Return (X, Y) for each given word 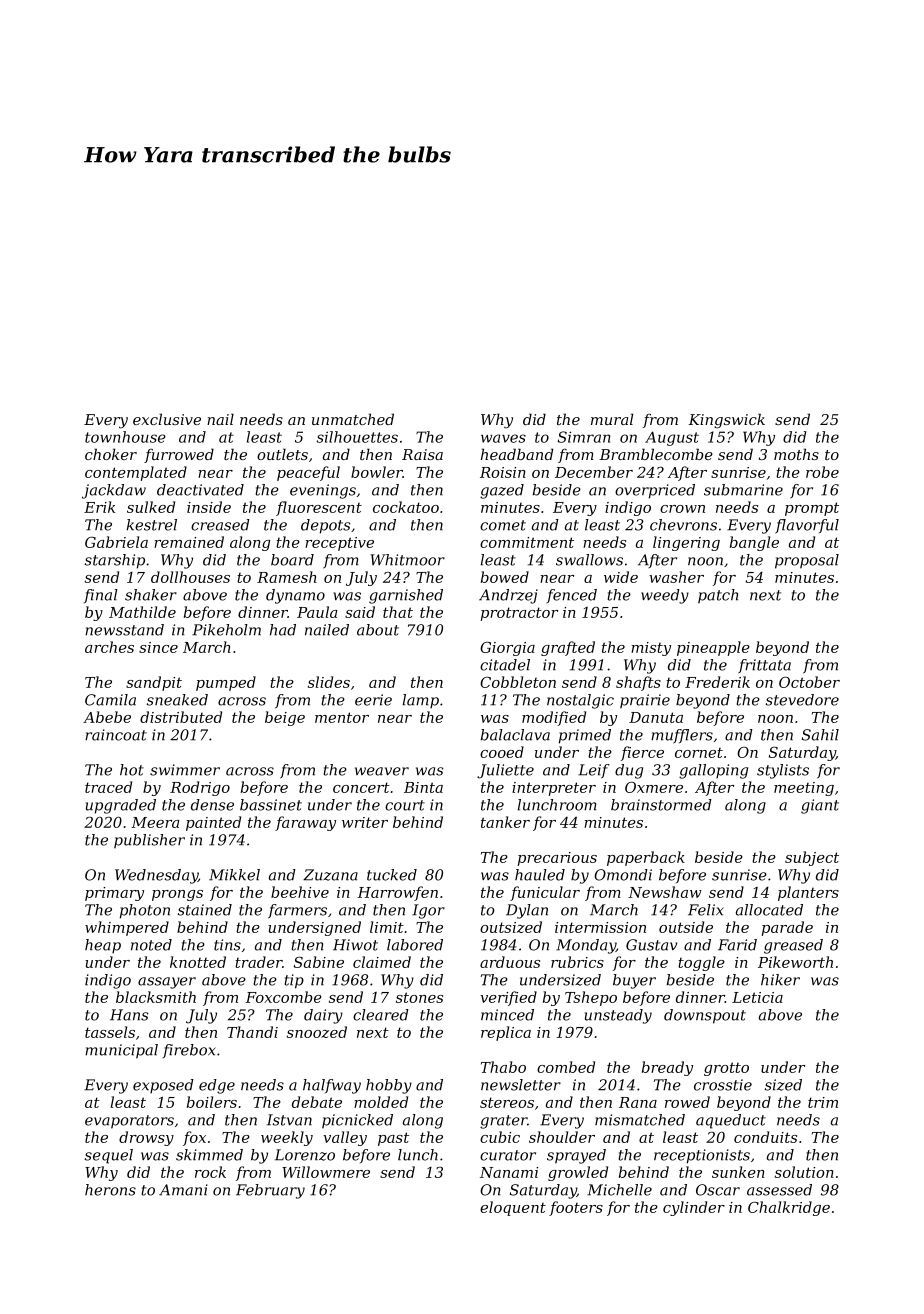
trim (823, 1102)
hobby (389, 1086)
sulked (151, 507)
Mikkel (234, 875)
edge (217, 1086)
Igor (428, 911)
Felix (706, 910)
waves (503, 438)
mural (612, 419)
